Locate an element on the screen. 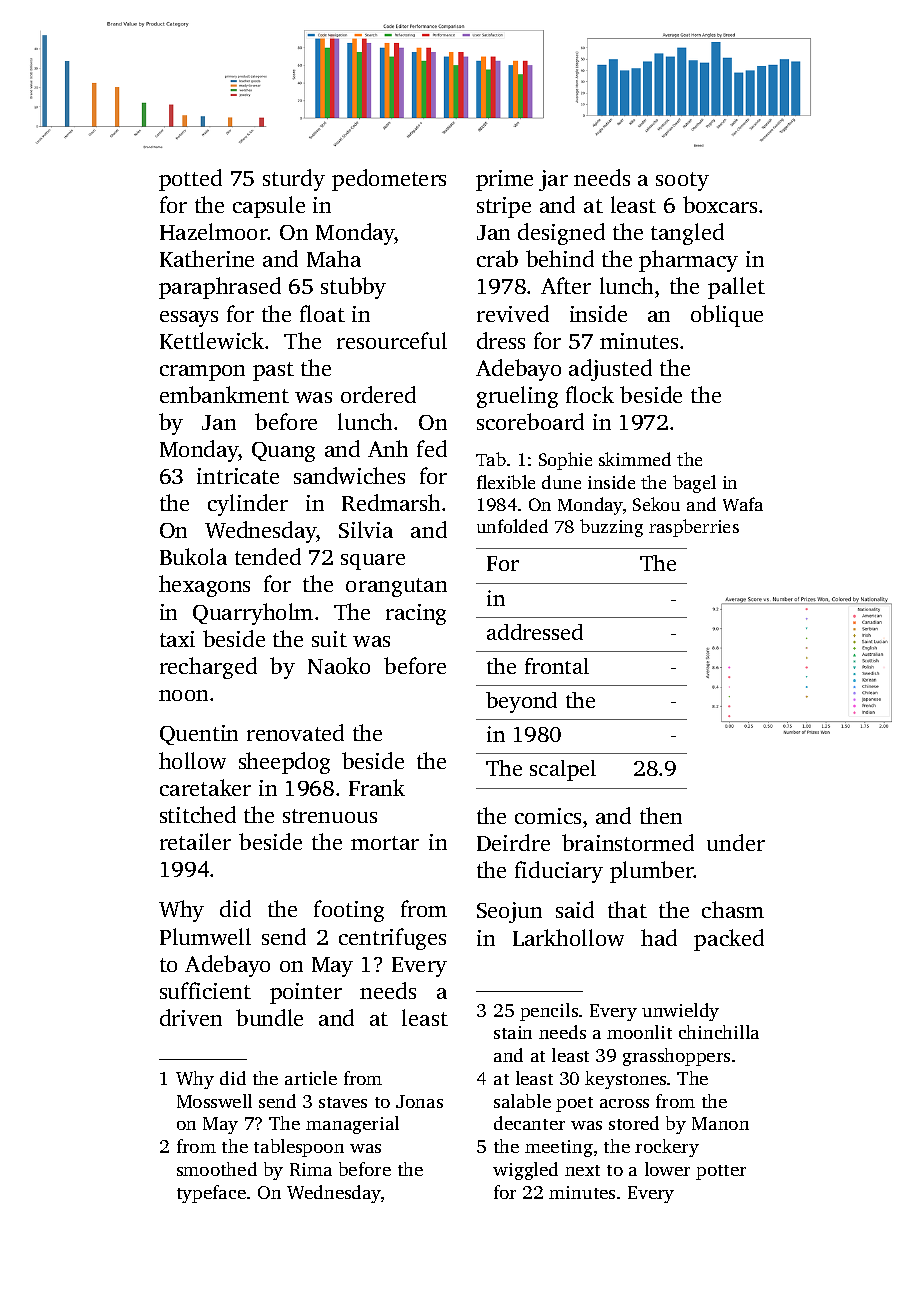 Image resolution: width=924 pixels, height=1311 pixels. adjusted is located at coordinates (610, 370).
